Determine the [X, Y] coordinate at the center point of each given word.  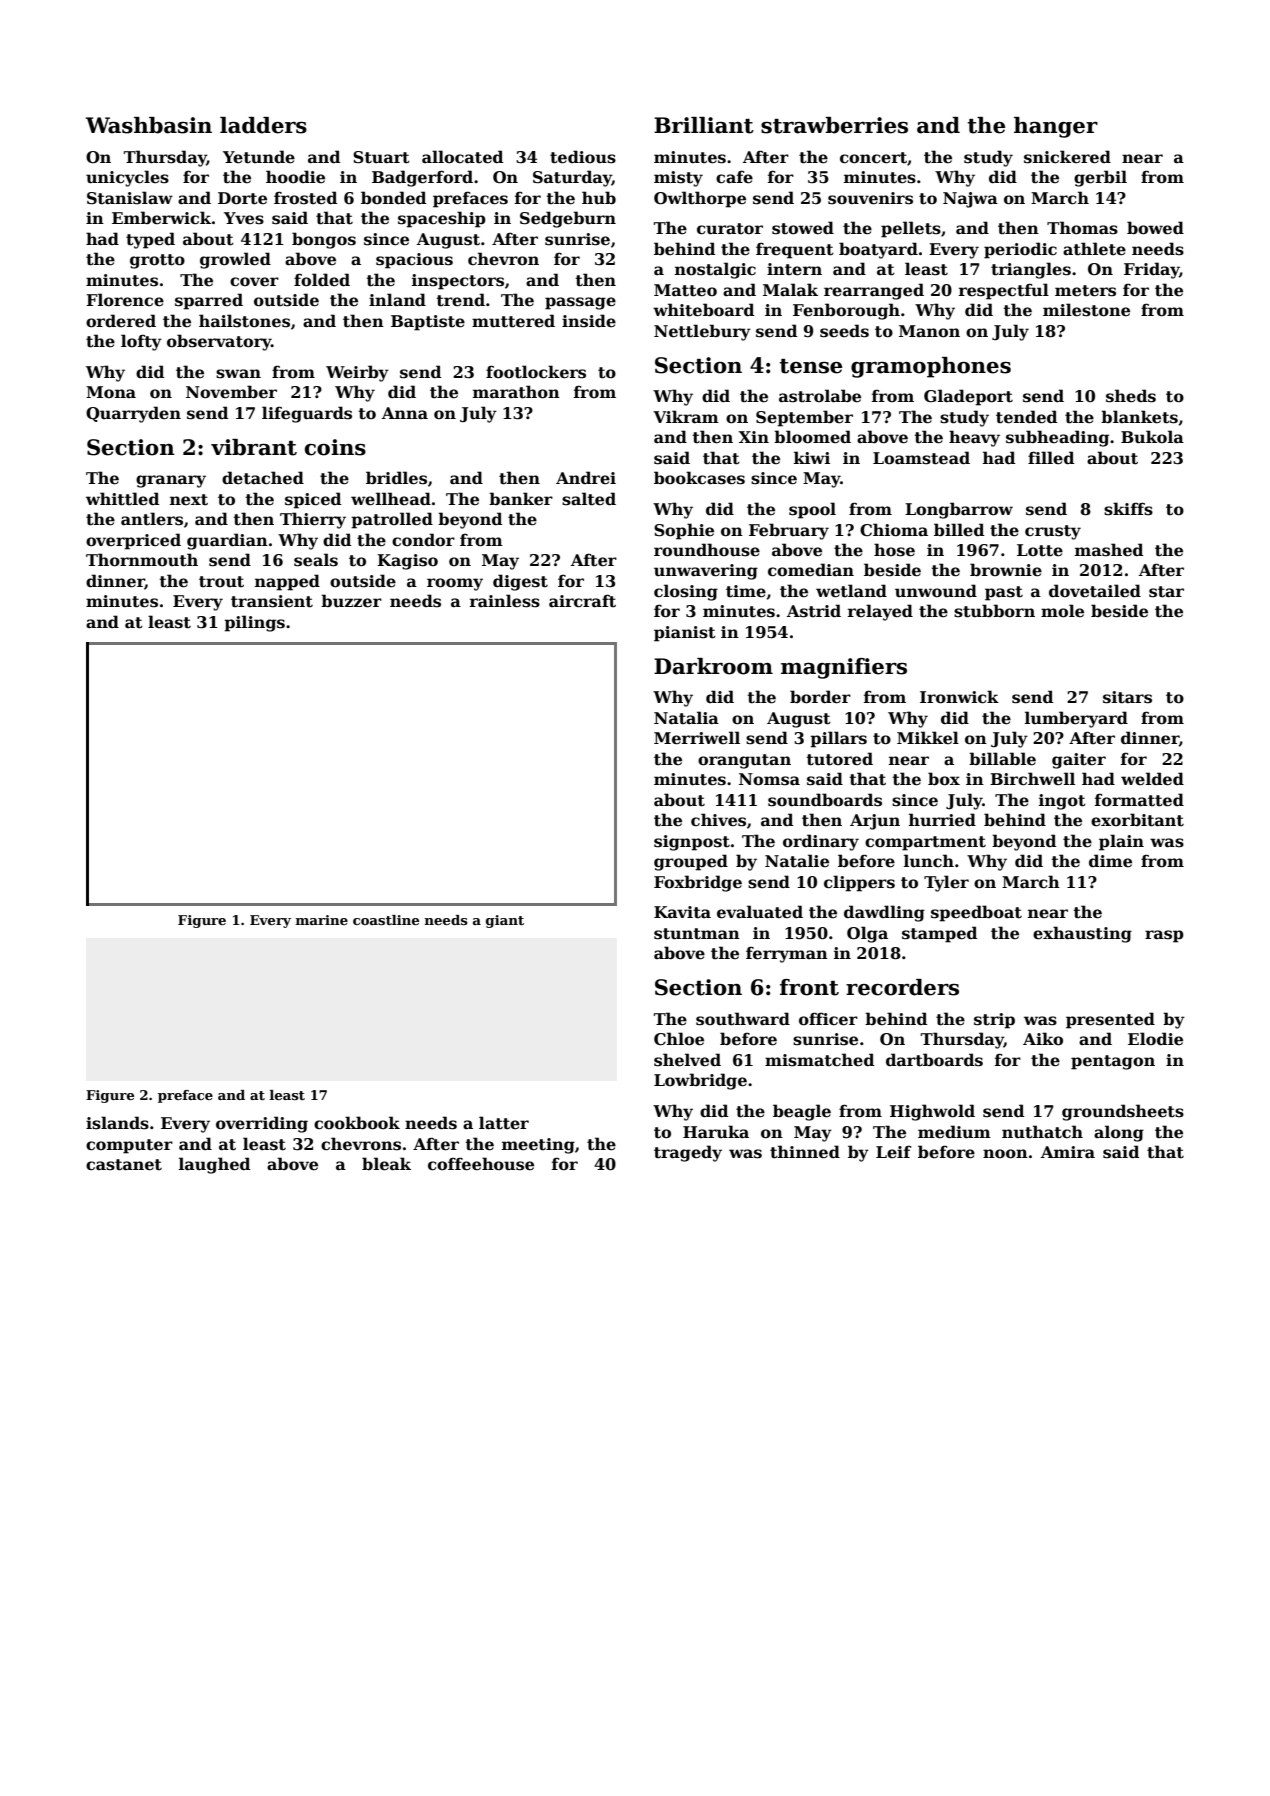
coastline [386, 920]
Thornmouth [142, 560]
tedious [583, 157]
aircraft [582, 601]
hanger [1056, 127]
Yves [244, 218]
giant [505, 921]
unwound [936, 590]
